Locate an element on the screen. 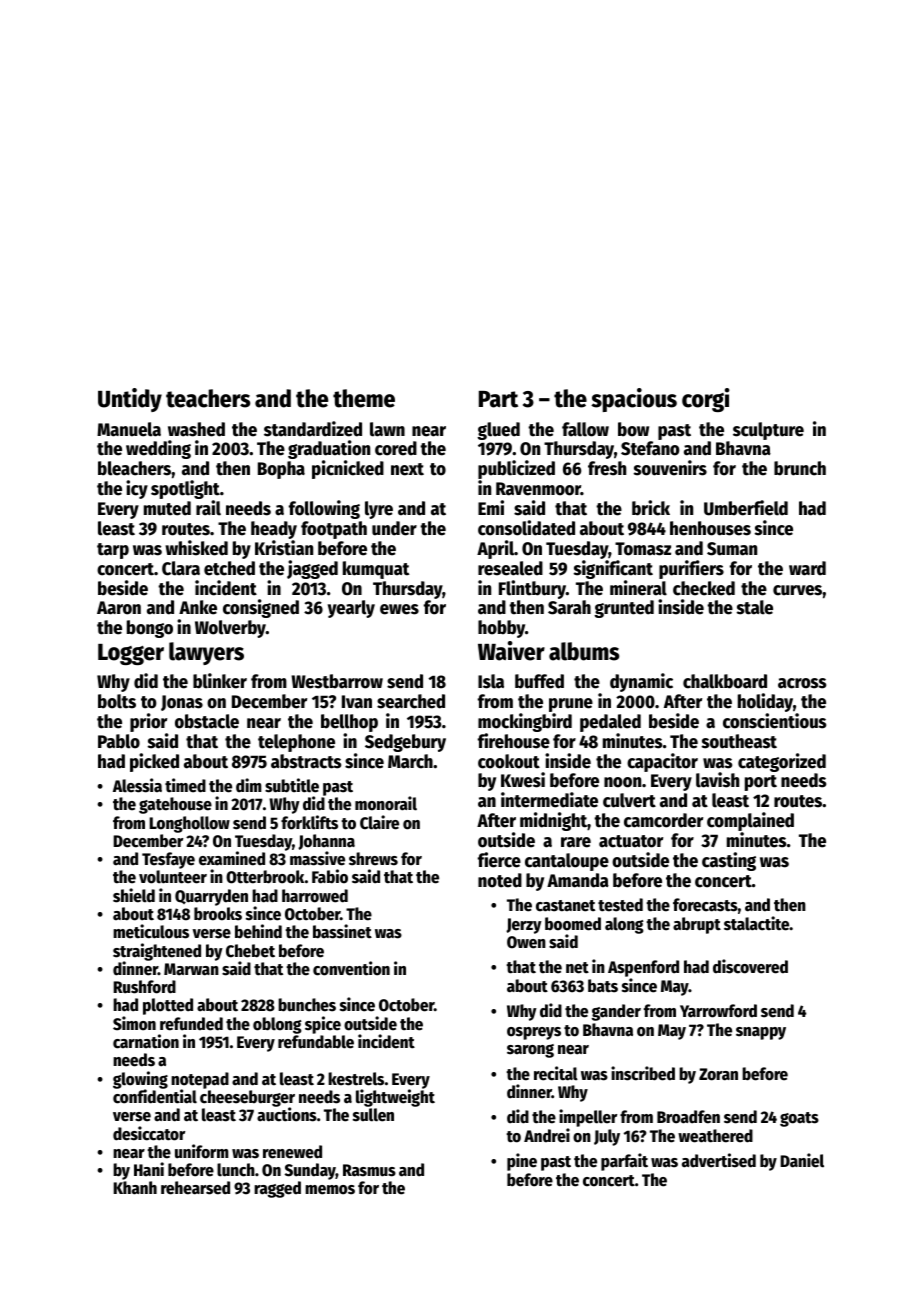 This screenshot has height=1314, width=924. Manuela is located at coordinates (129, 429).
